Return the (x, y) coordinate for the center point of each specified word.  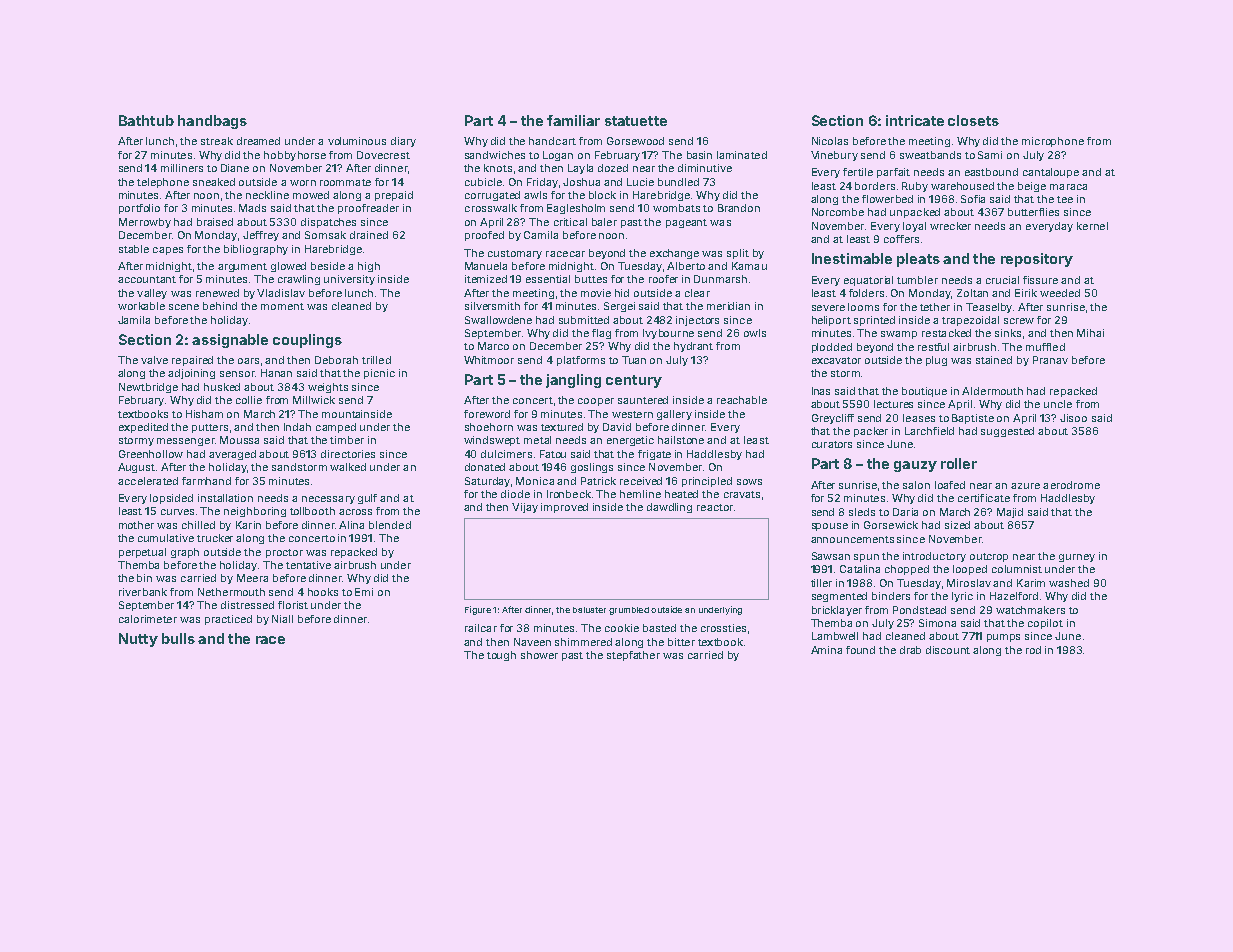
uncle (1058, 404)
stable (134, 249)
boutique (924, 392)
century (634, 381)
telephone (163, 183)
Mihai (1090, 333)
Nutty (138, 640)
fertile (858, 172)
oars (248, 361)
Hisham (204, 414)
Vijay (525, 508)
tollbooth (312, 511)
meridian (728, 306)
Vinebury (834, 156)
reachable (742, 400)
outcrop (989, 557)
